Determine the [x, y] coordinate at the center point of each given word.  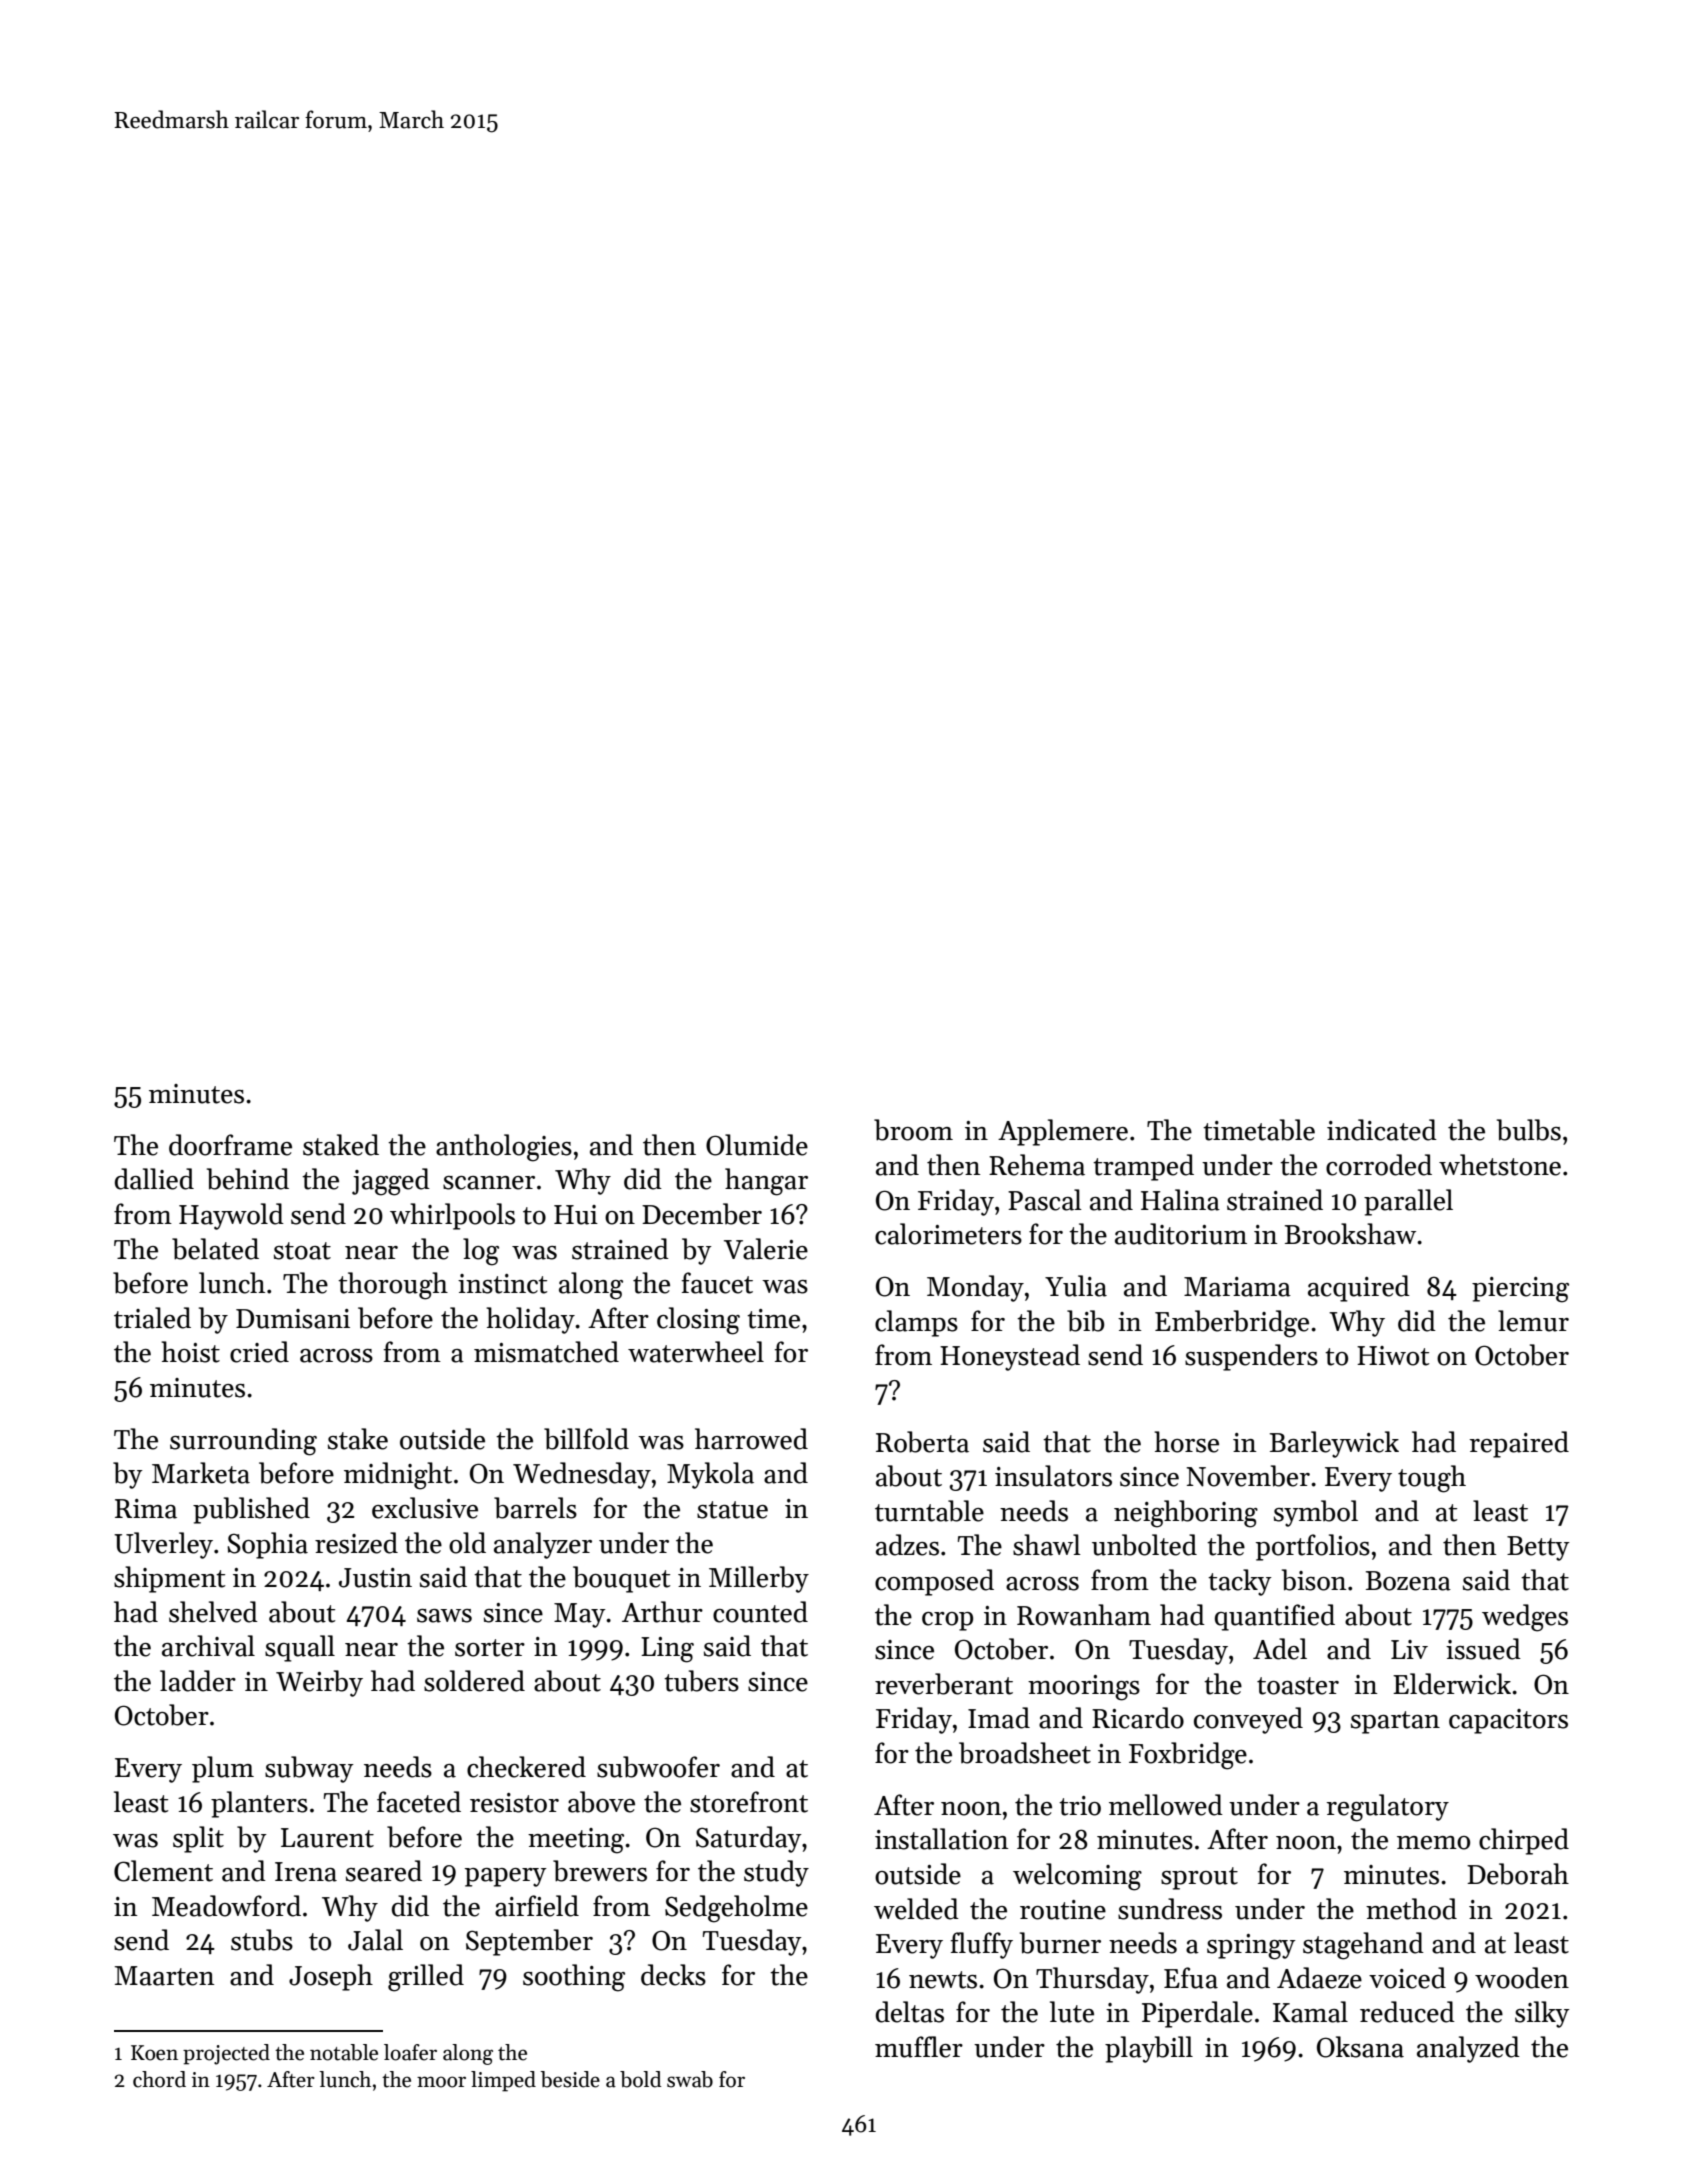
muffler [919, 2047]
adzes [907, 1545]
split [198, 1839]
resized [356, 1543]
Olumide [757, 1145]
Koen [154, 2053]
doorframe [230, 1145]
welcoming [1077, 1877]
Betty [1538, 1548]
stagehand [1363, 1946]
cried [259, 1352]
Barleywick [1334, 1444]
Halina [1180, 1200]
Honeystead [1010, 1357]
